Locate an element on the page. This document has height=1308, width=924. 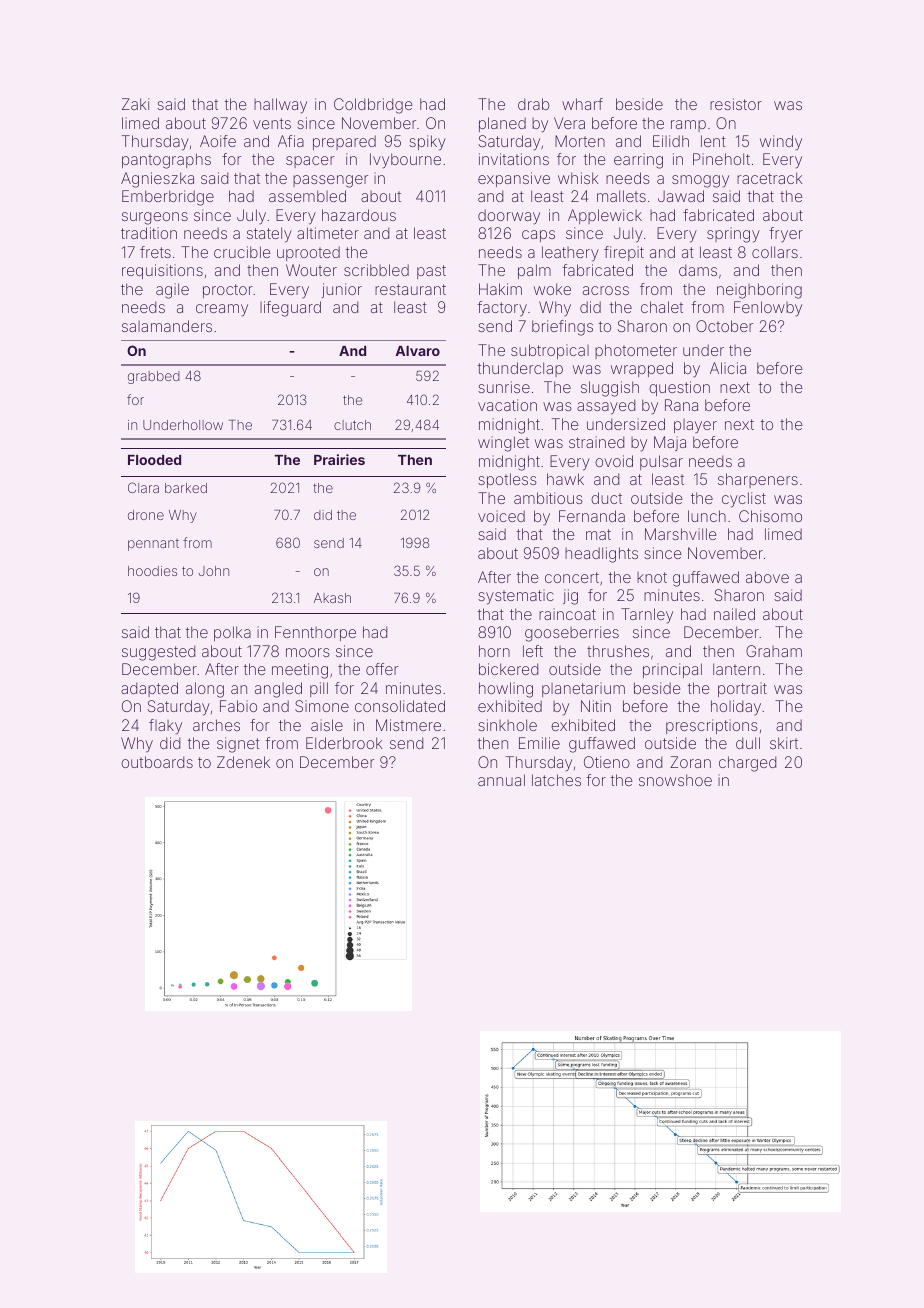
Prairies is located at coordinates (339, 459).
